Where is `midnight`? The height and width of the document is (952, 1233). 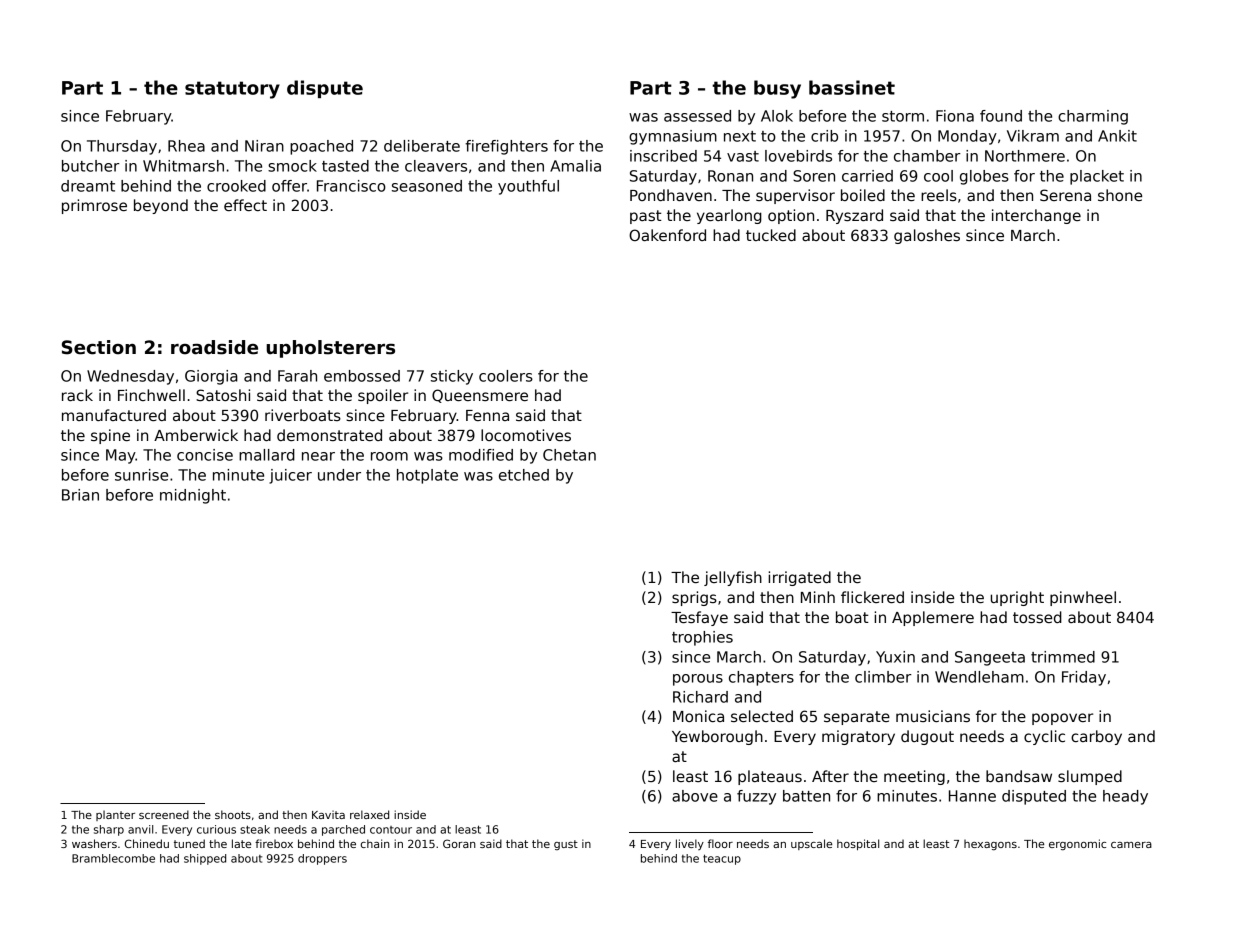 midnight is located at coordinates (193, 496).
